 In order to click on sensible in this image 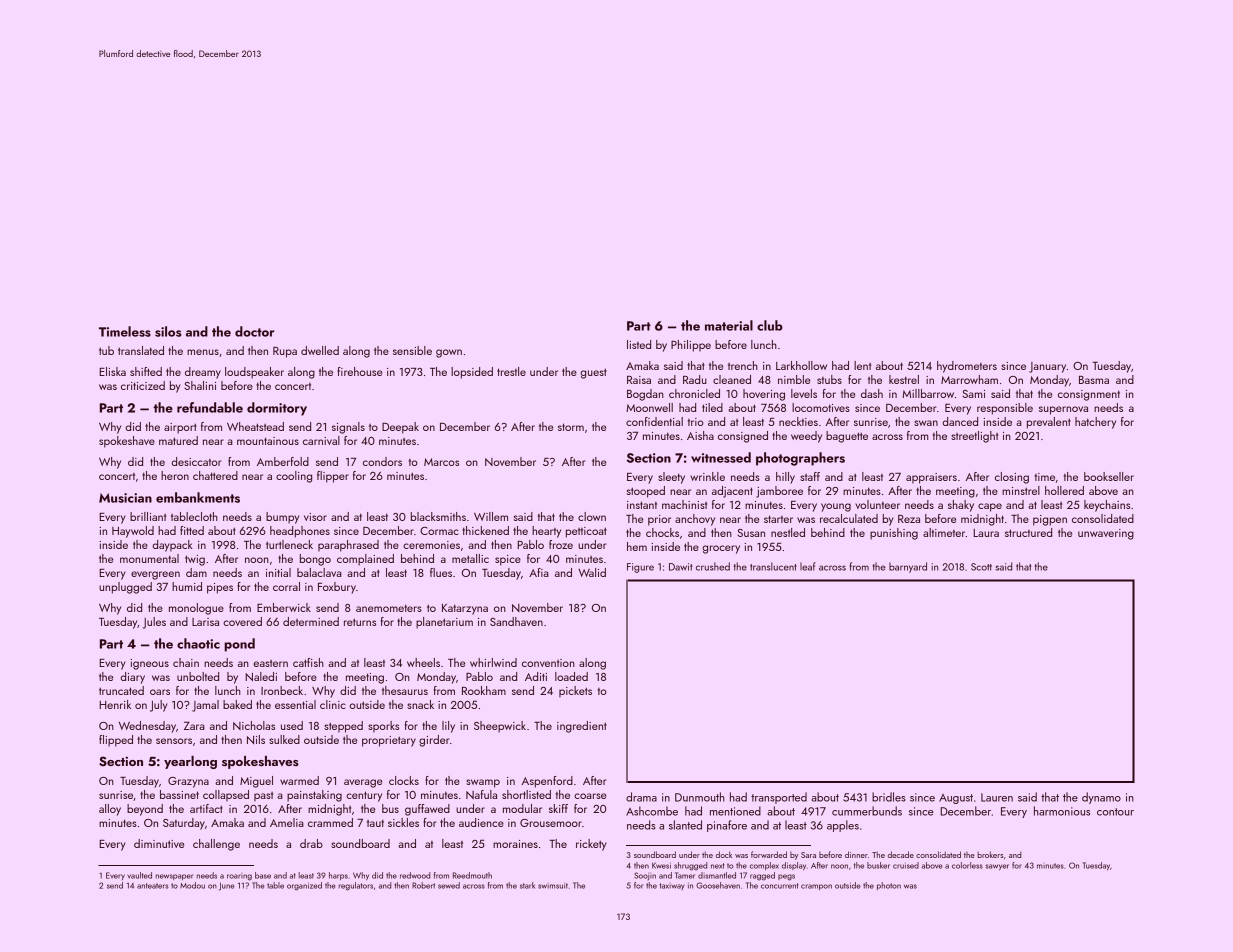, I will do `click(412, 350)`.
